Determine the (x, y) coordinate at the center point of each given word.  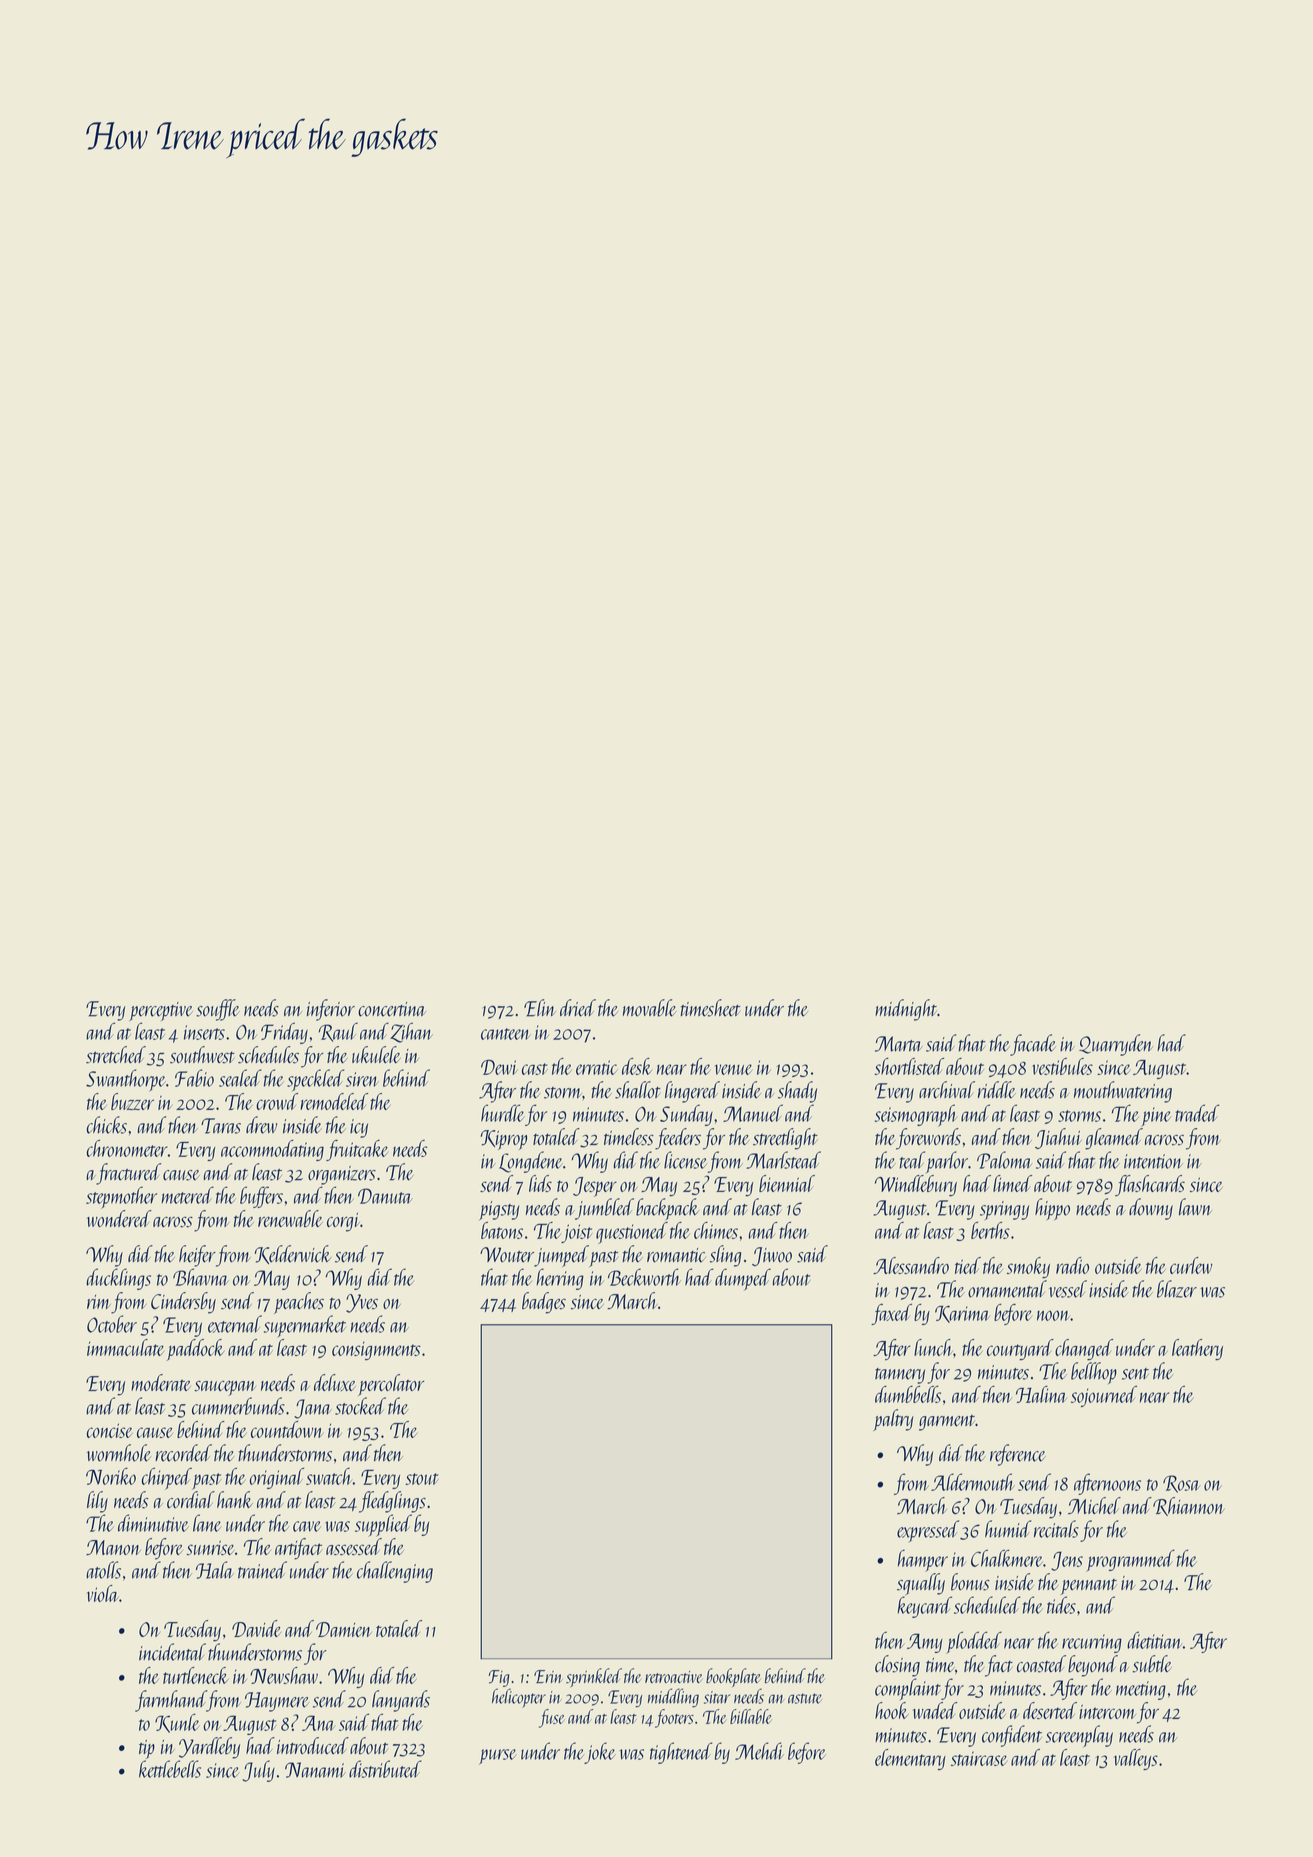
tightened (681, 1753)
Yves (362, 1303)
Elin (540, 1008)
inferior (331, 1010)
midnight (906, 1010)
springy (1004, 1210)
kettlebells (170, 1769)
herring (560, 1279)
